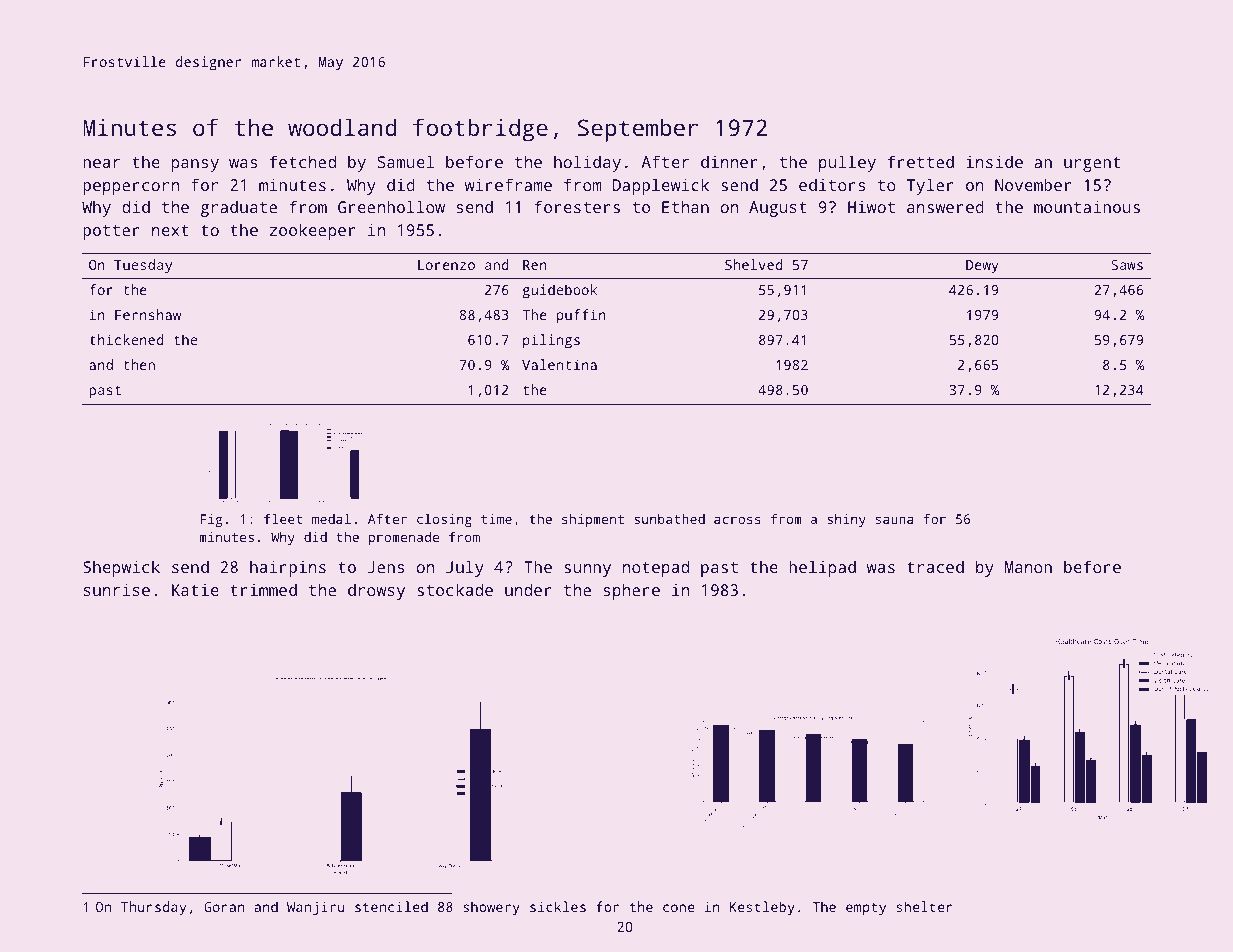 The width and height of the screenshot is (1233, 952). What do you see at coordinates (679, 908) in the screenshot?
I see `cone` at bounding box center [679, 908].
